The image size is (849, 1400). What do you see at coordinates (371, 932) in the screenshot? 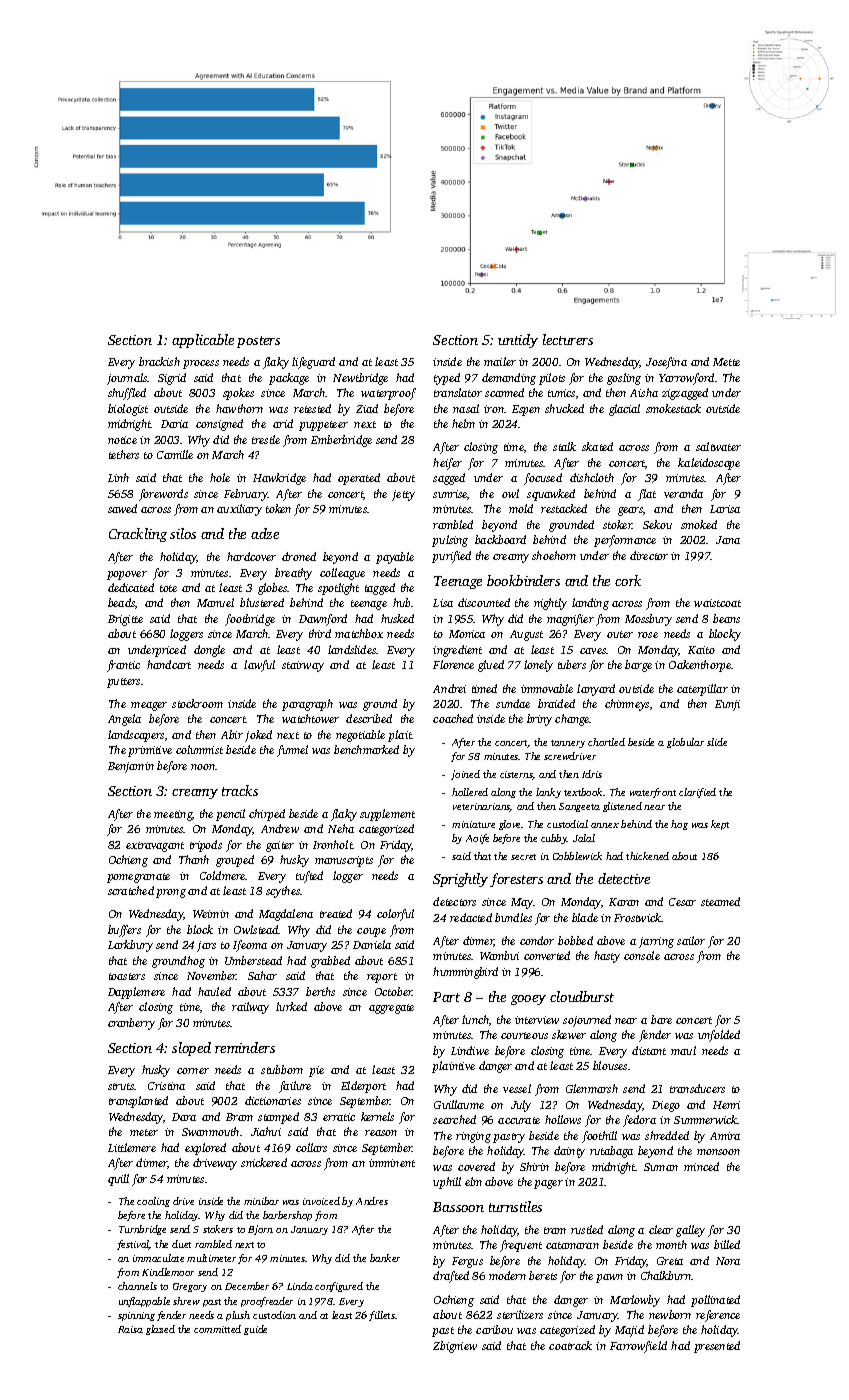
I see `coupe` at bounding box center [371, 932].
